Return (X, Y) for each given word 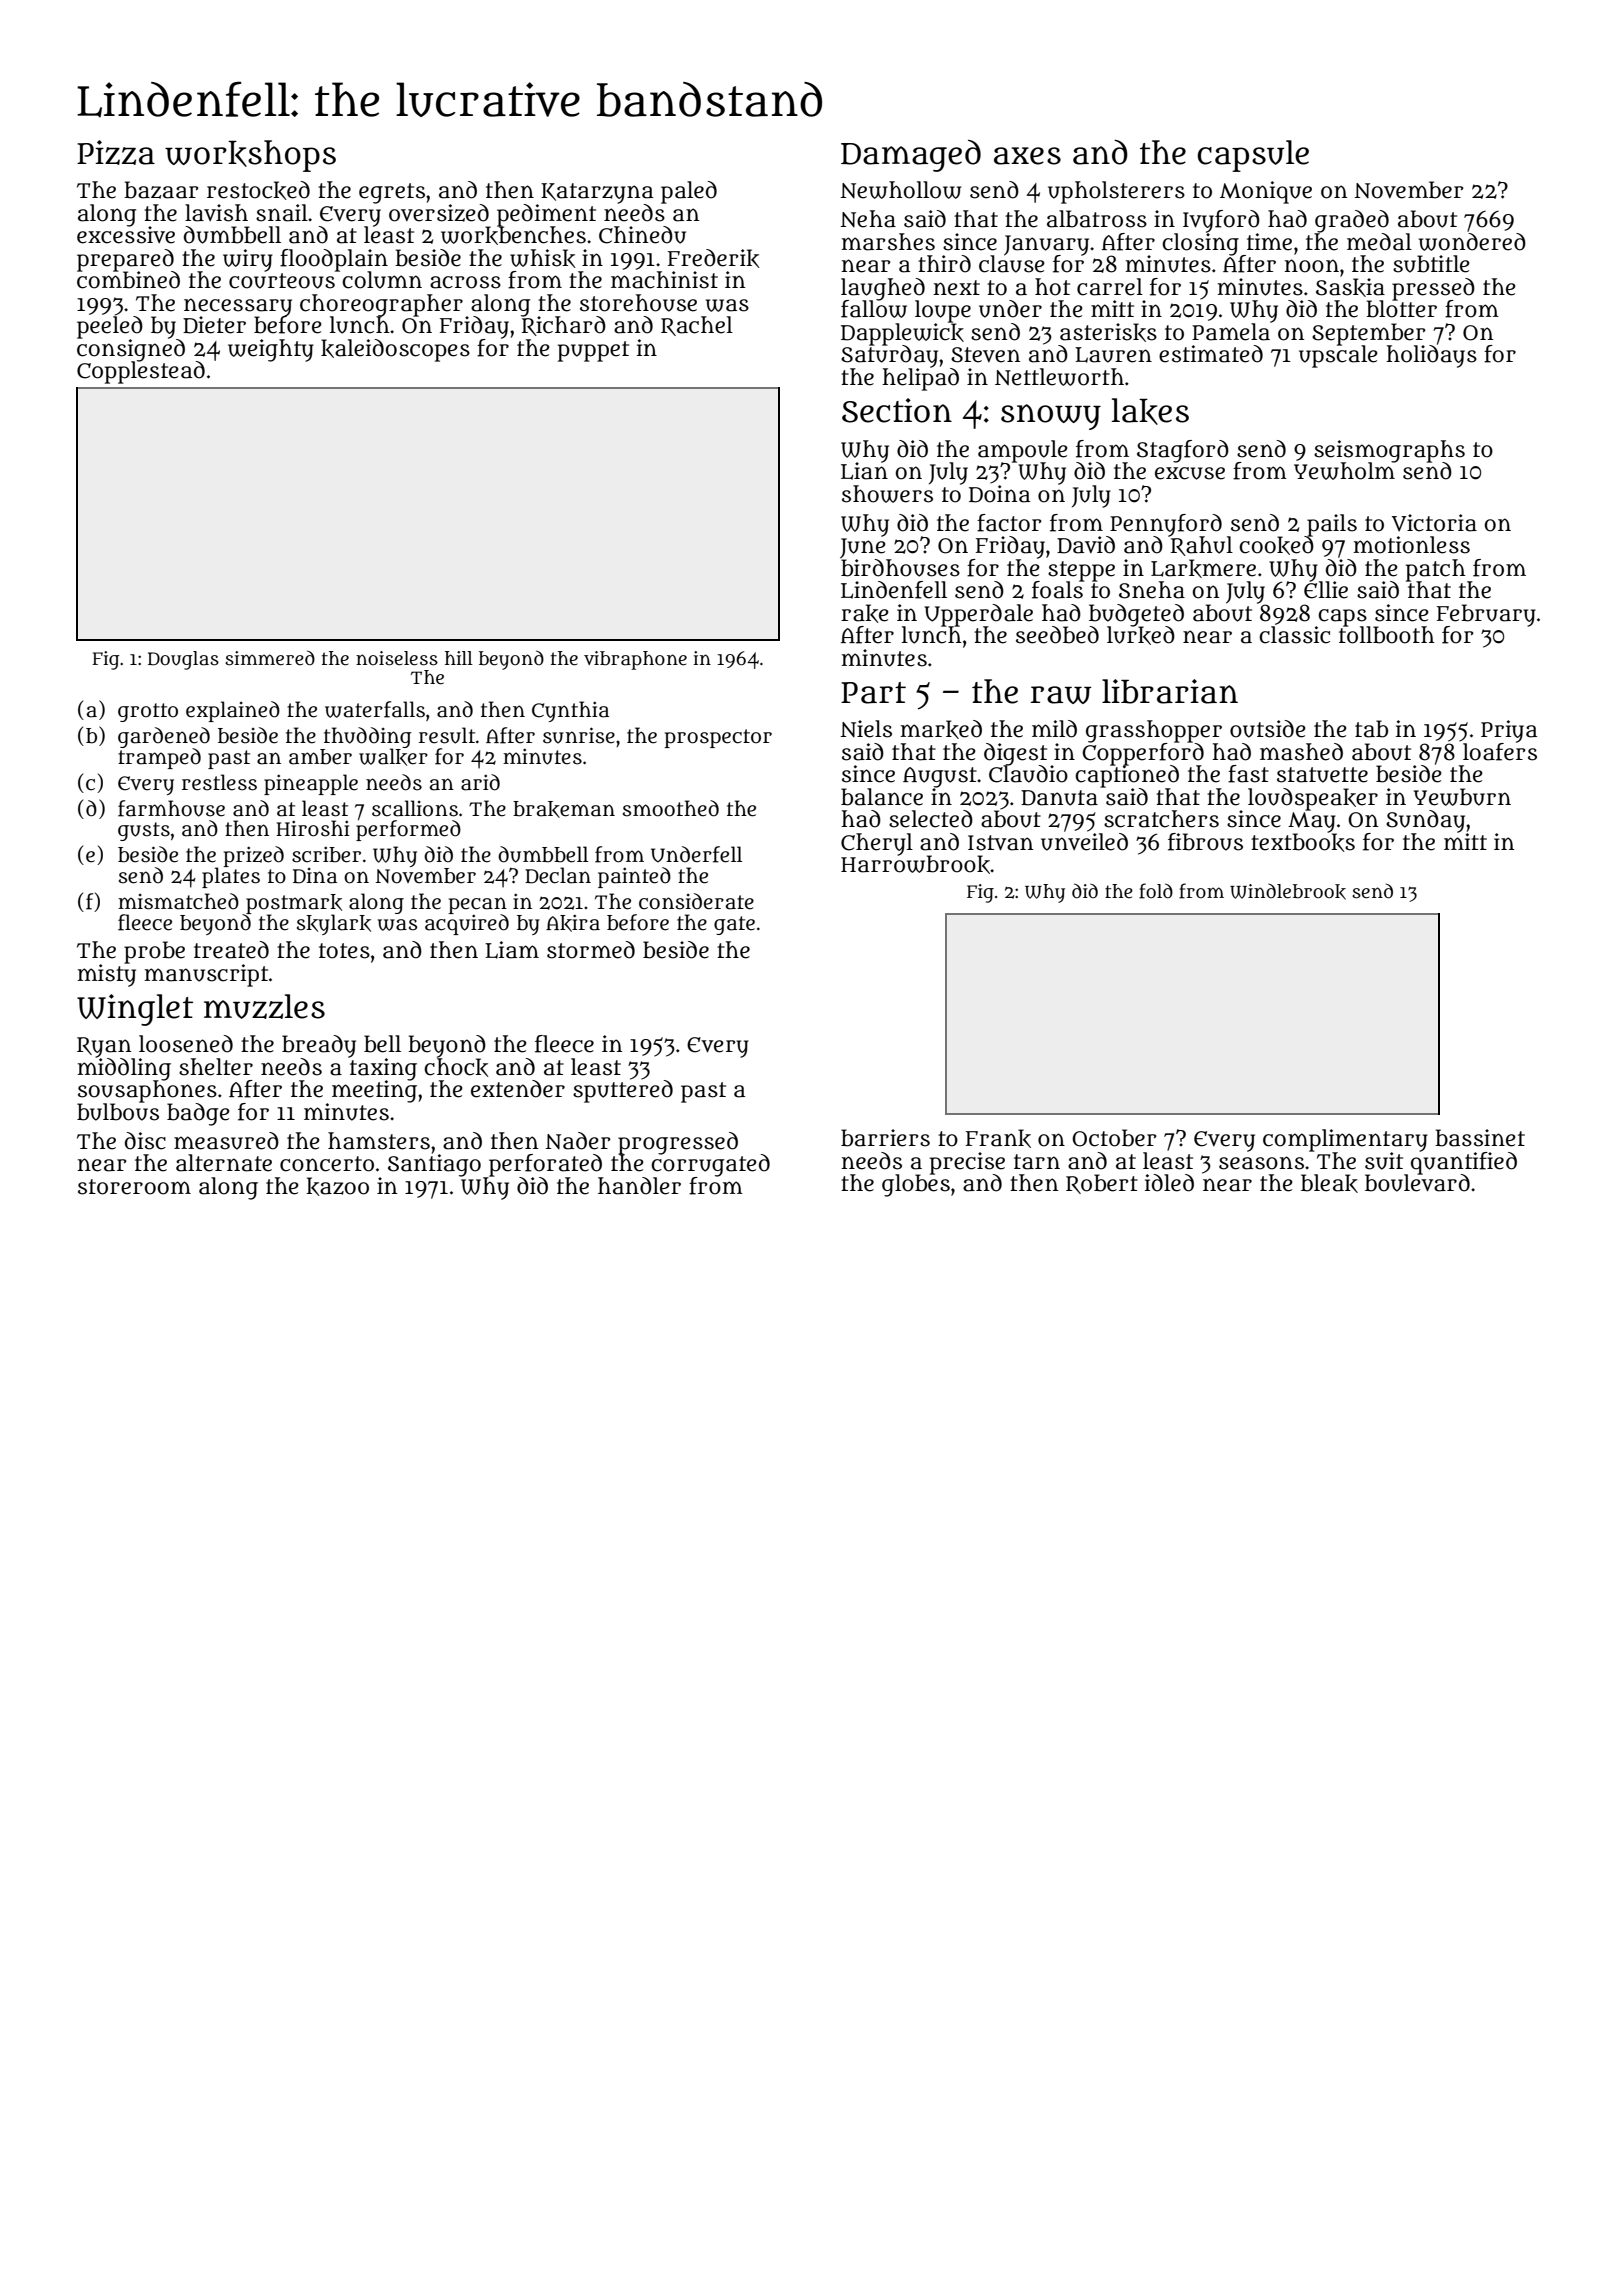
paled (689, 192)
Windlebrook (1288, 891)
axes (1027, 156)
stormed (591, 950)
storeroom (134, 1187)
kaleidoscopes (395, 350)
